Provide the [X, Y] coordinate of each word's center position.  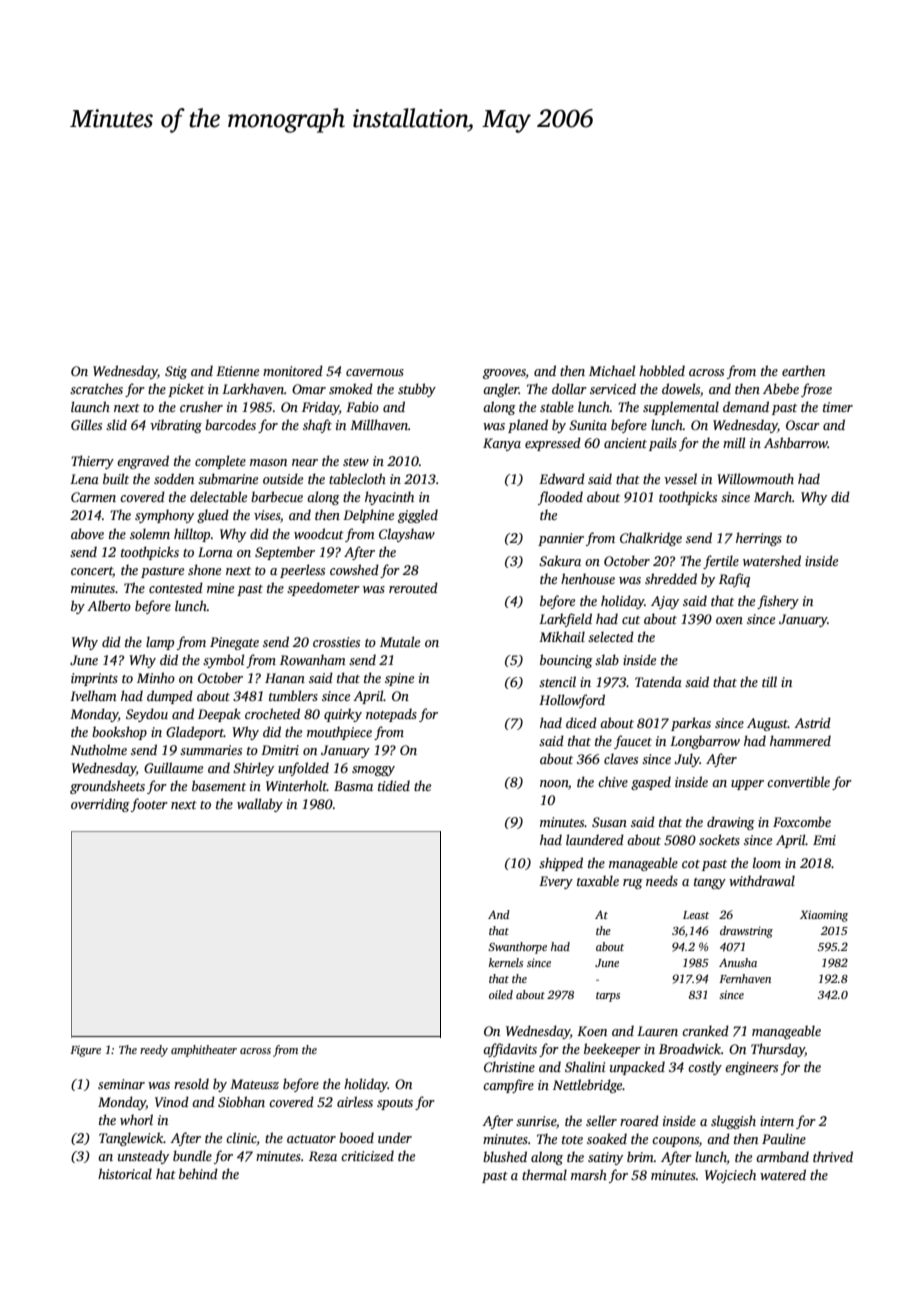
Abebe [781, 388]
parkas [691, 724]
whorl [136, 1119]
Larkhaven [253, 388]
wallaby [260, 805]
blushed [505, 1156]
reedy [154, 1051]
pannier [561, 539]
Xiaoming [824, 916]
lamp [160, 643]
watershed [772, 560]
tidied [394, 785]
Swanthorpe [517, 948]
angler [501, 390]
